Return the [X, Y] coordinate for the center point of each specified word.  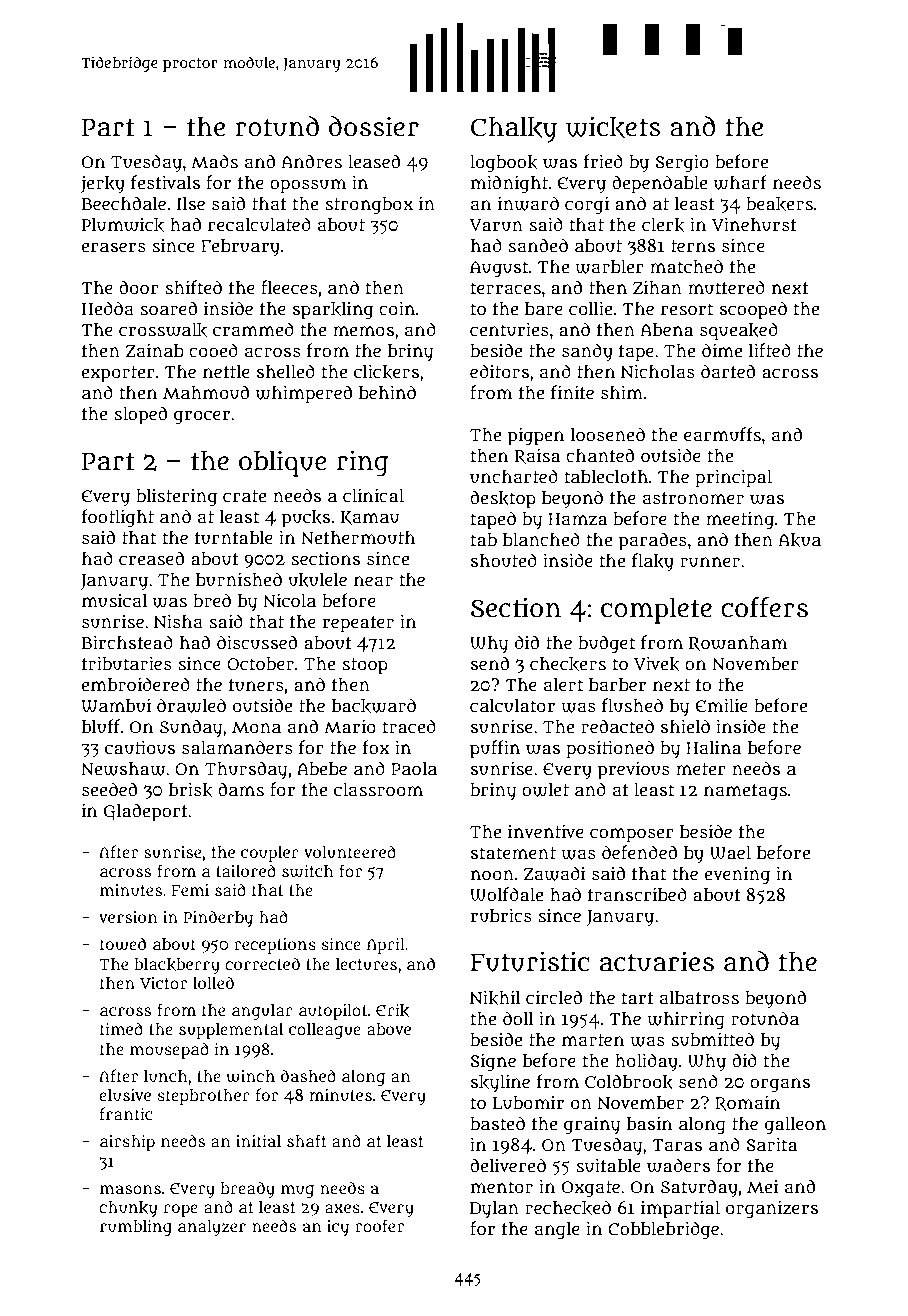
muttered [726, 287]
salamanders [237, 747]
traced [409, 726]
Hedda [108, 308]
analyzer [212, 1228]
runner [710, 562]
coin [397, 308]
